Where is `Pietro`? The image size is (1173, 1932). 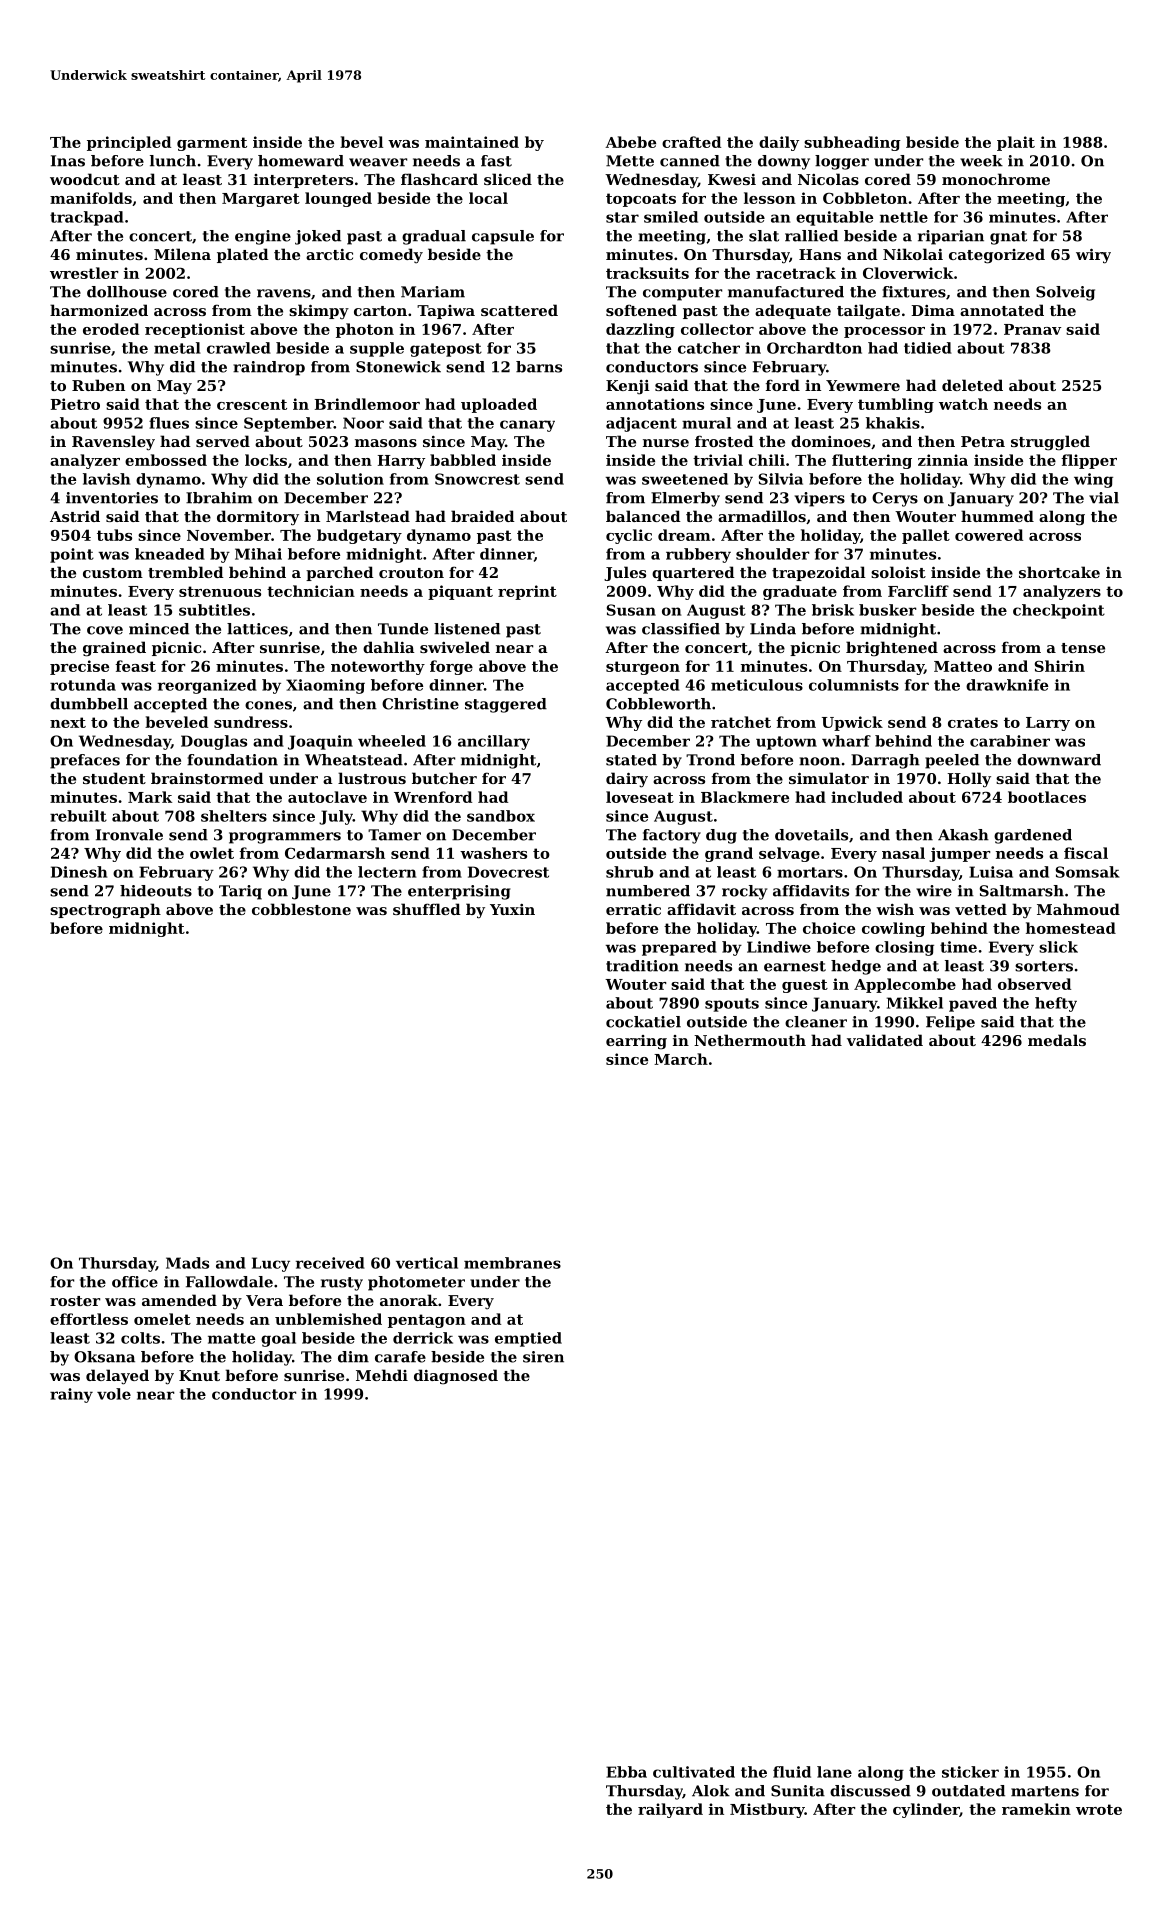
Pietro is located at coordinates (75, 404).
